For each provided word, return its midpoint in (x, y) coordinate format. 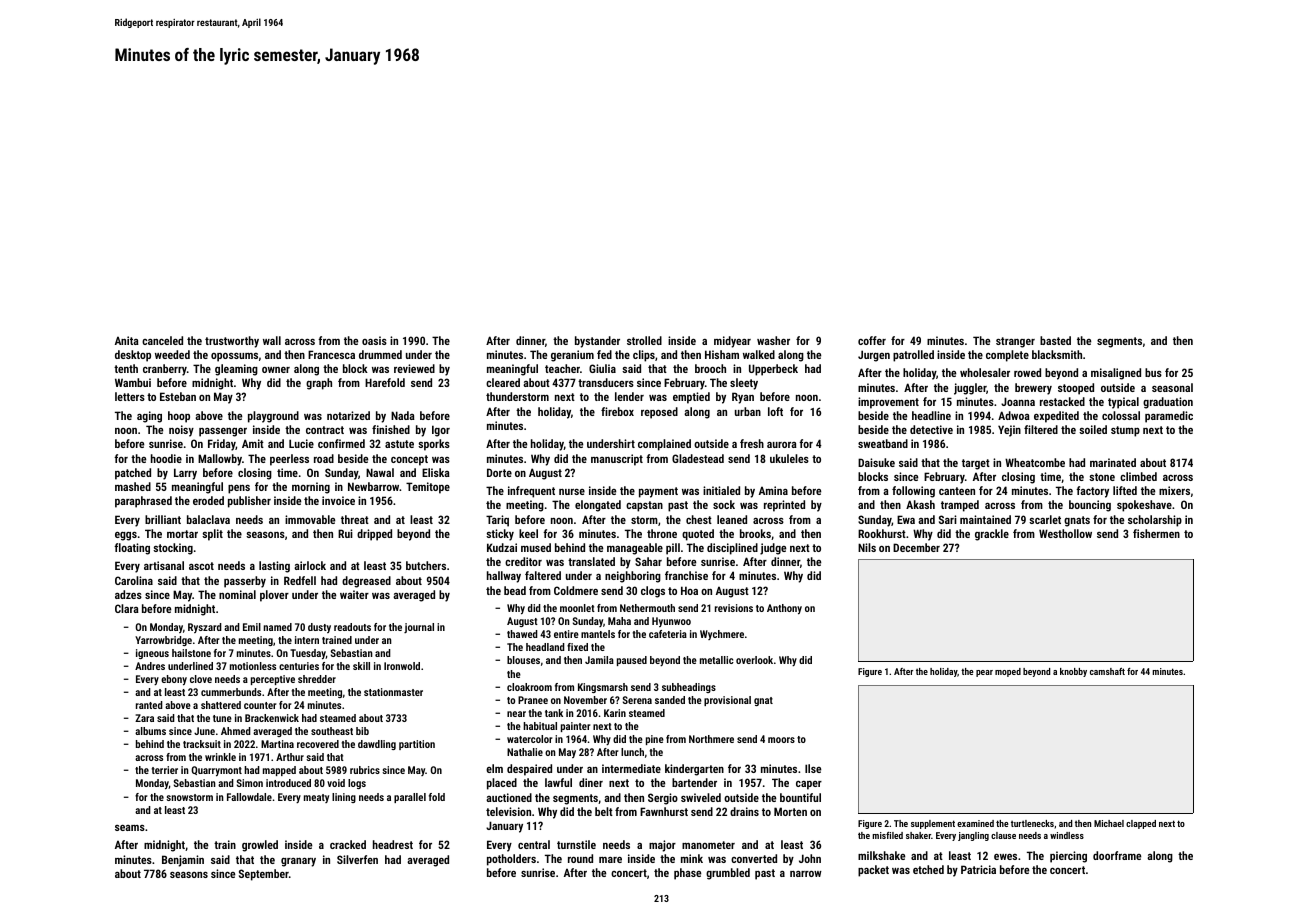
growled (260, 846)
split (212, 535)
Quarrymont (216, 771)
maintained (985, 519)
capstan (644, 506)
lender (629, 396)
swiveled (701, 797)
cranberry (165, 370)
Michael (1109, 823)
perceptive (273, 680)
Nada (403, 415)
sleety (744, 384)
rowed (1027, 372)
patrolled (913, 356)
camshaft (1107, 671)
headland (545, 647)
